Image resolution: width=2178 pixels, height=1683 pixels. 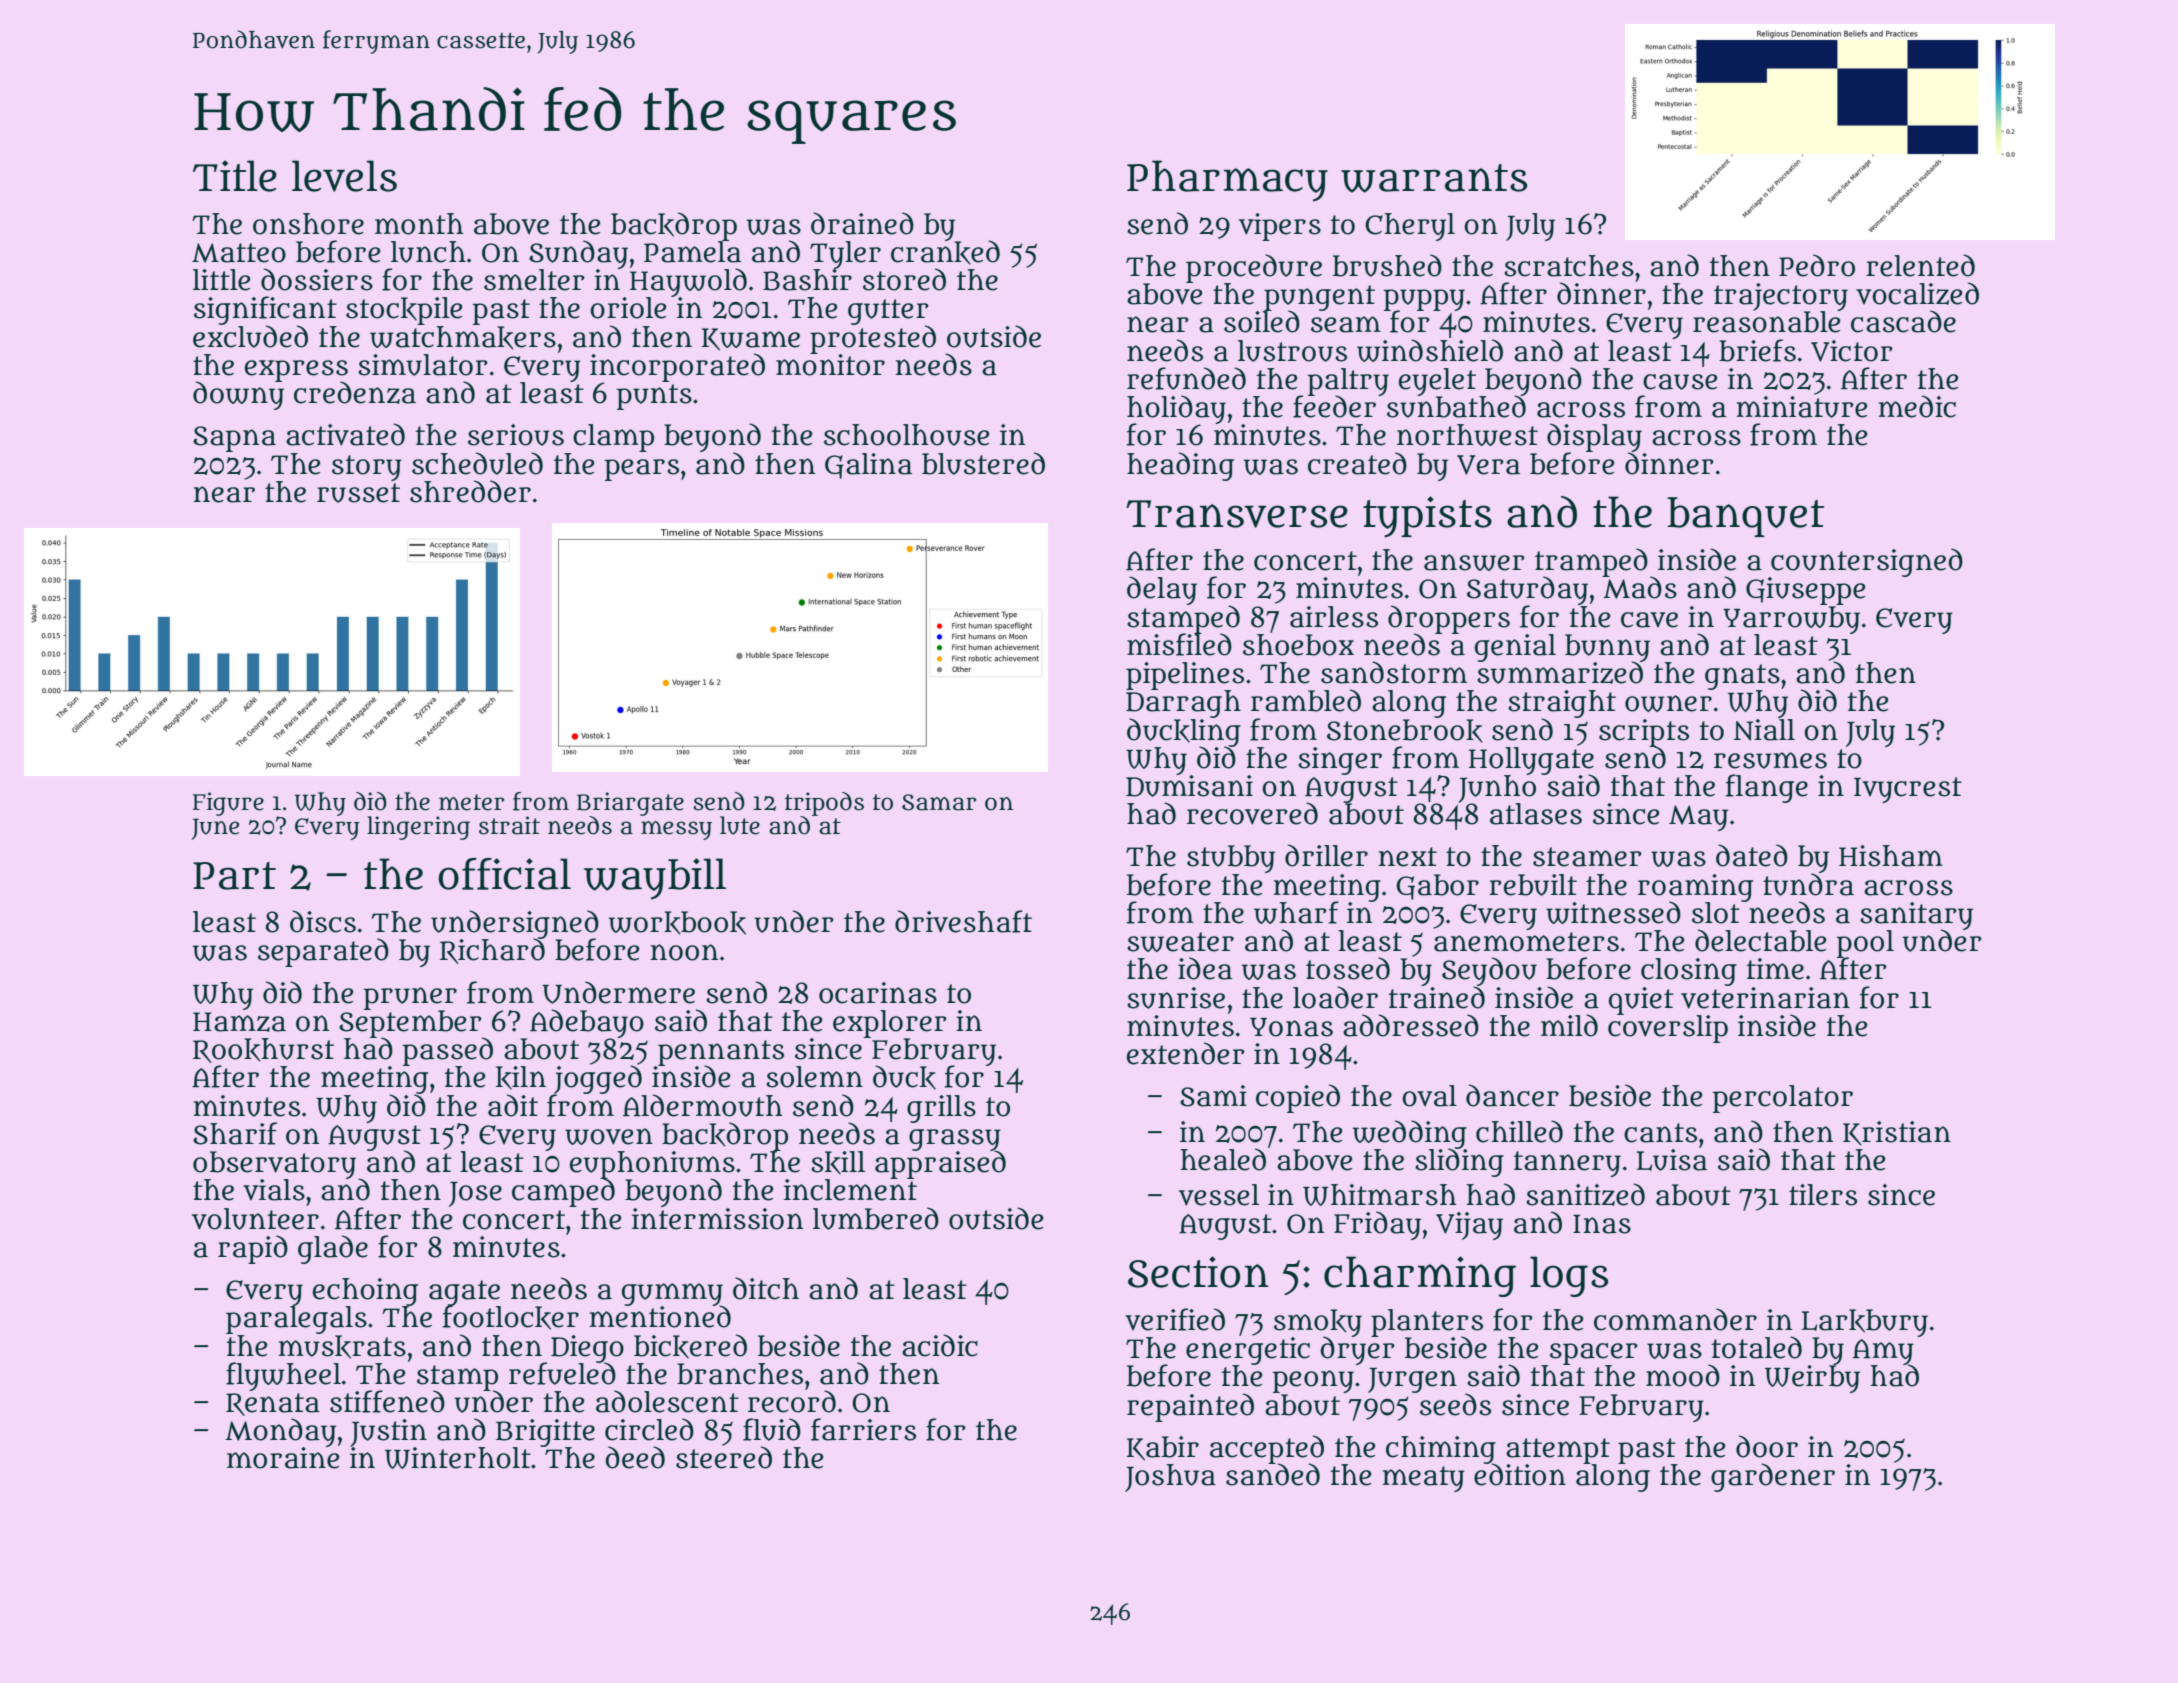 What do you see at coordinates (642, 470) in the screenshot?
I see `pears` at bounding box center [642, 470].
